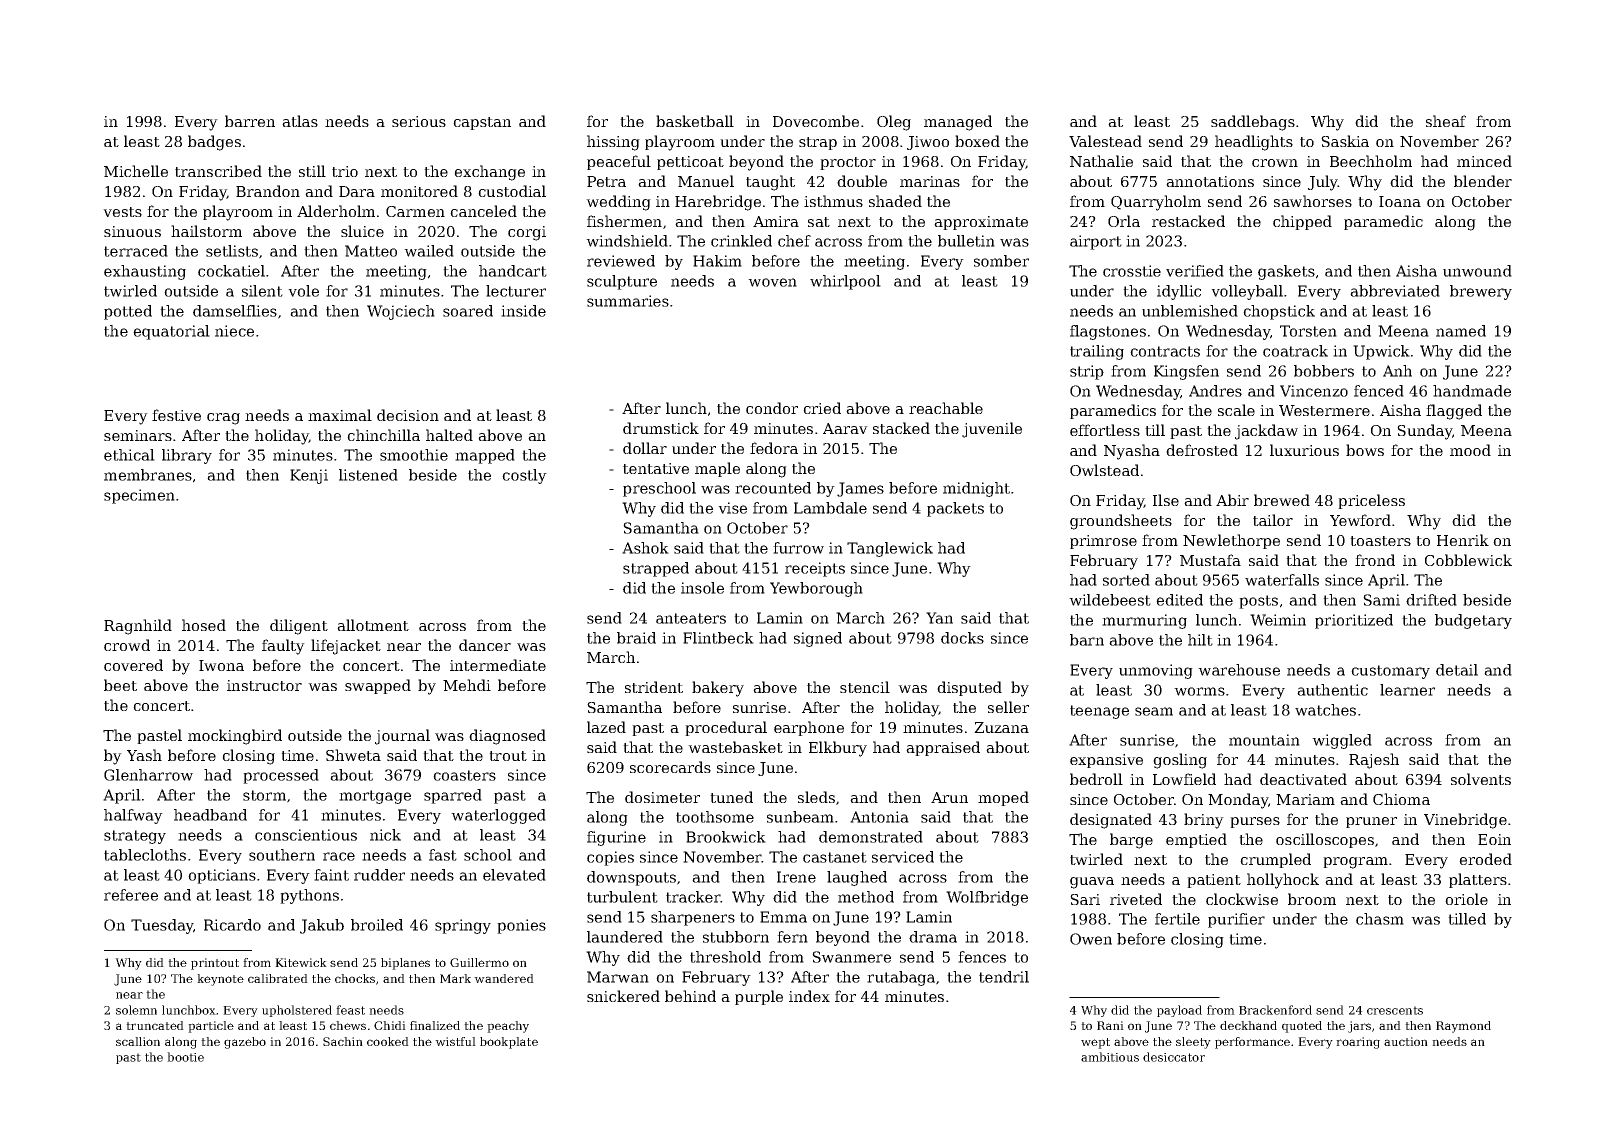  I want to click on mood, so click(1470, 450).
